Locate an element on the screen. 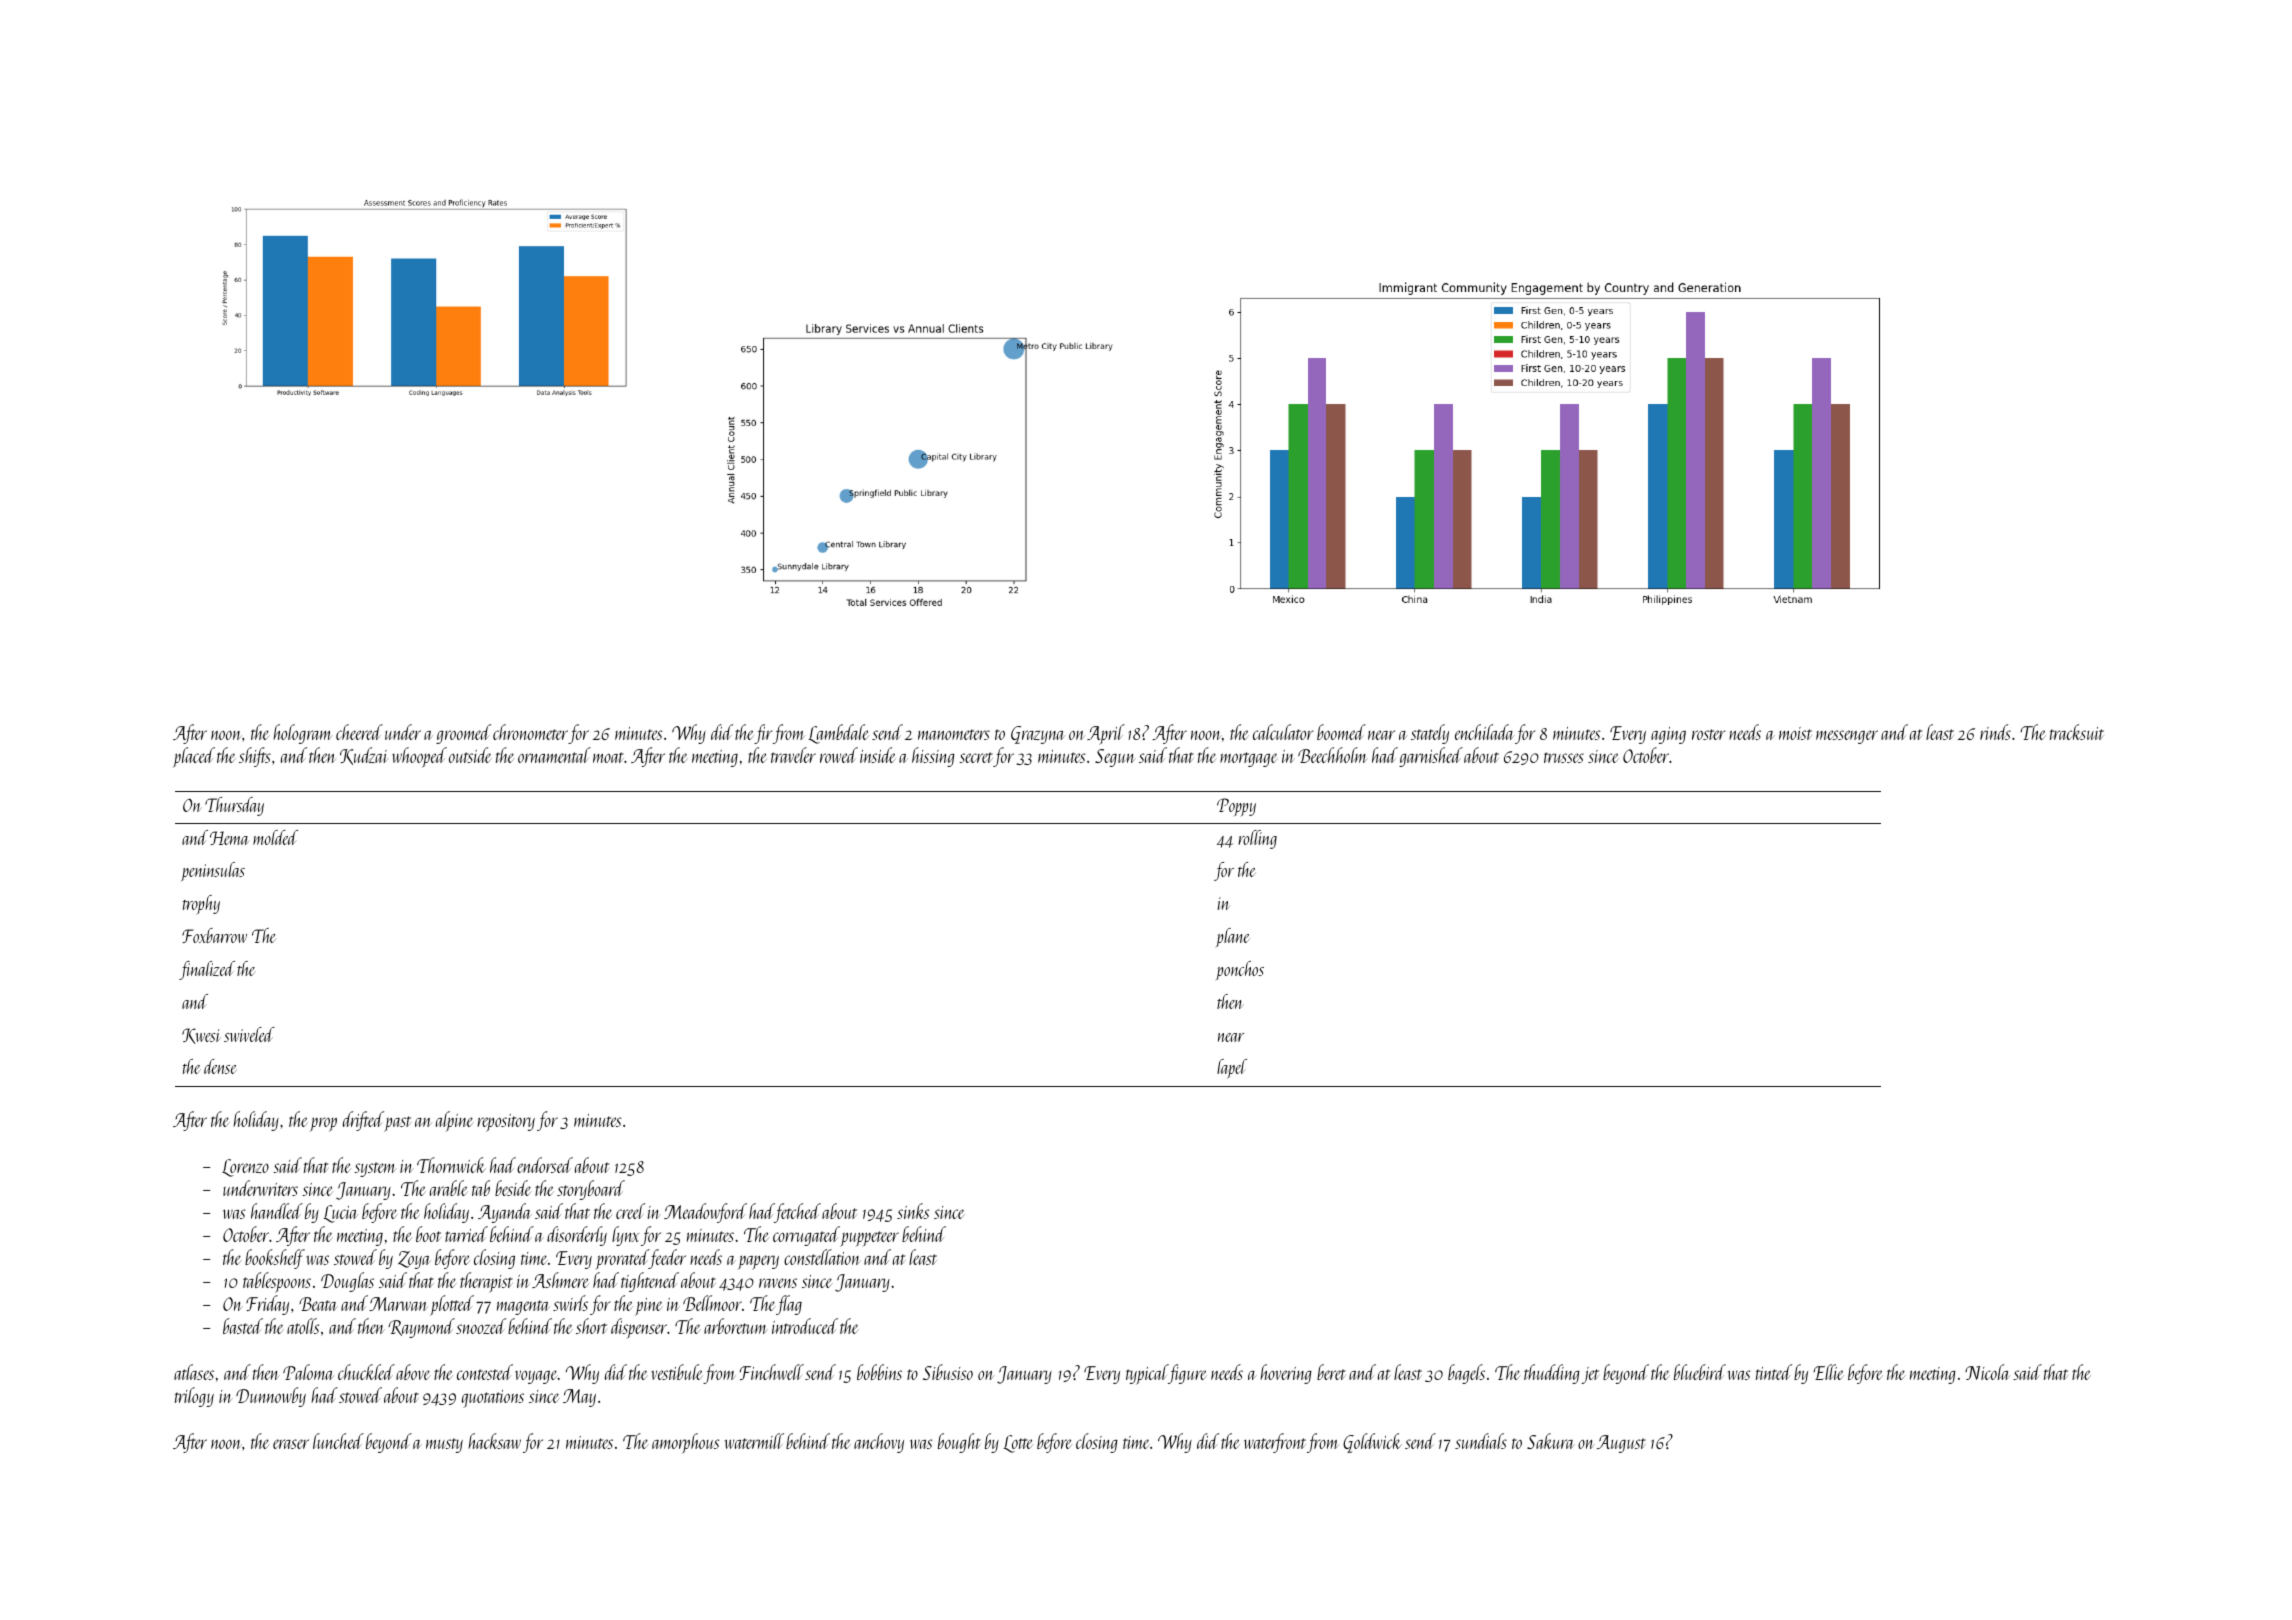 The height and width of the screenshot is (1620, 2292). whooped is located at coordinates (419, 757).
